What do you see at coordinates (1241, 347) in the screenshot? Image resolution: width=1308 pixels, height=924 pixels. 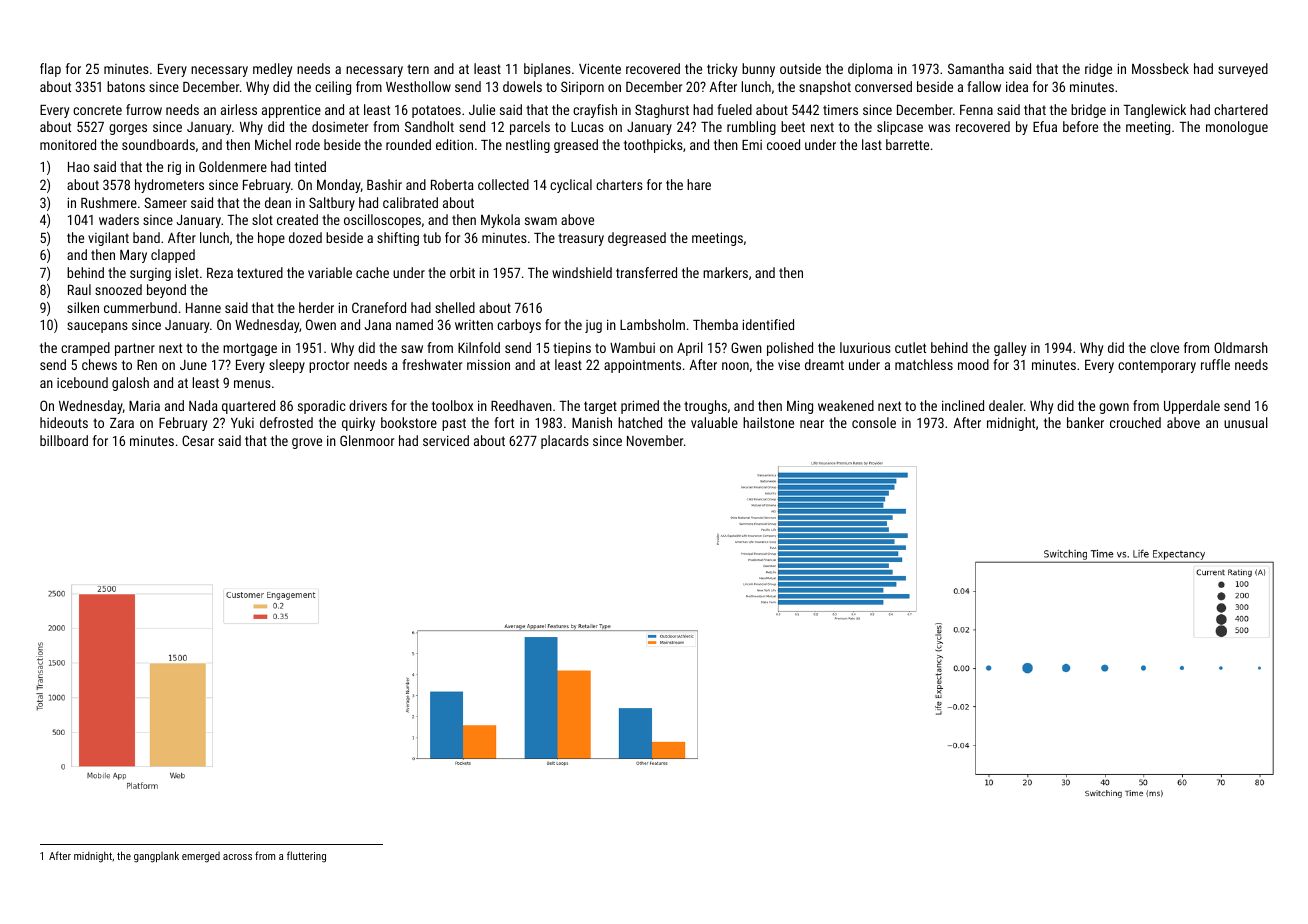 I see `Oldmarsh` at bounding box center [1241, 347].
